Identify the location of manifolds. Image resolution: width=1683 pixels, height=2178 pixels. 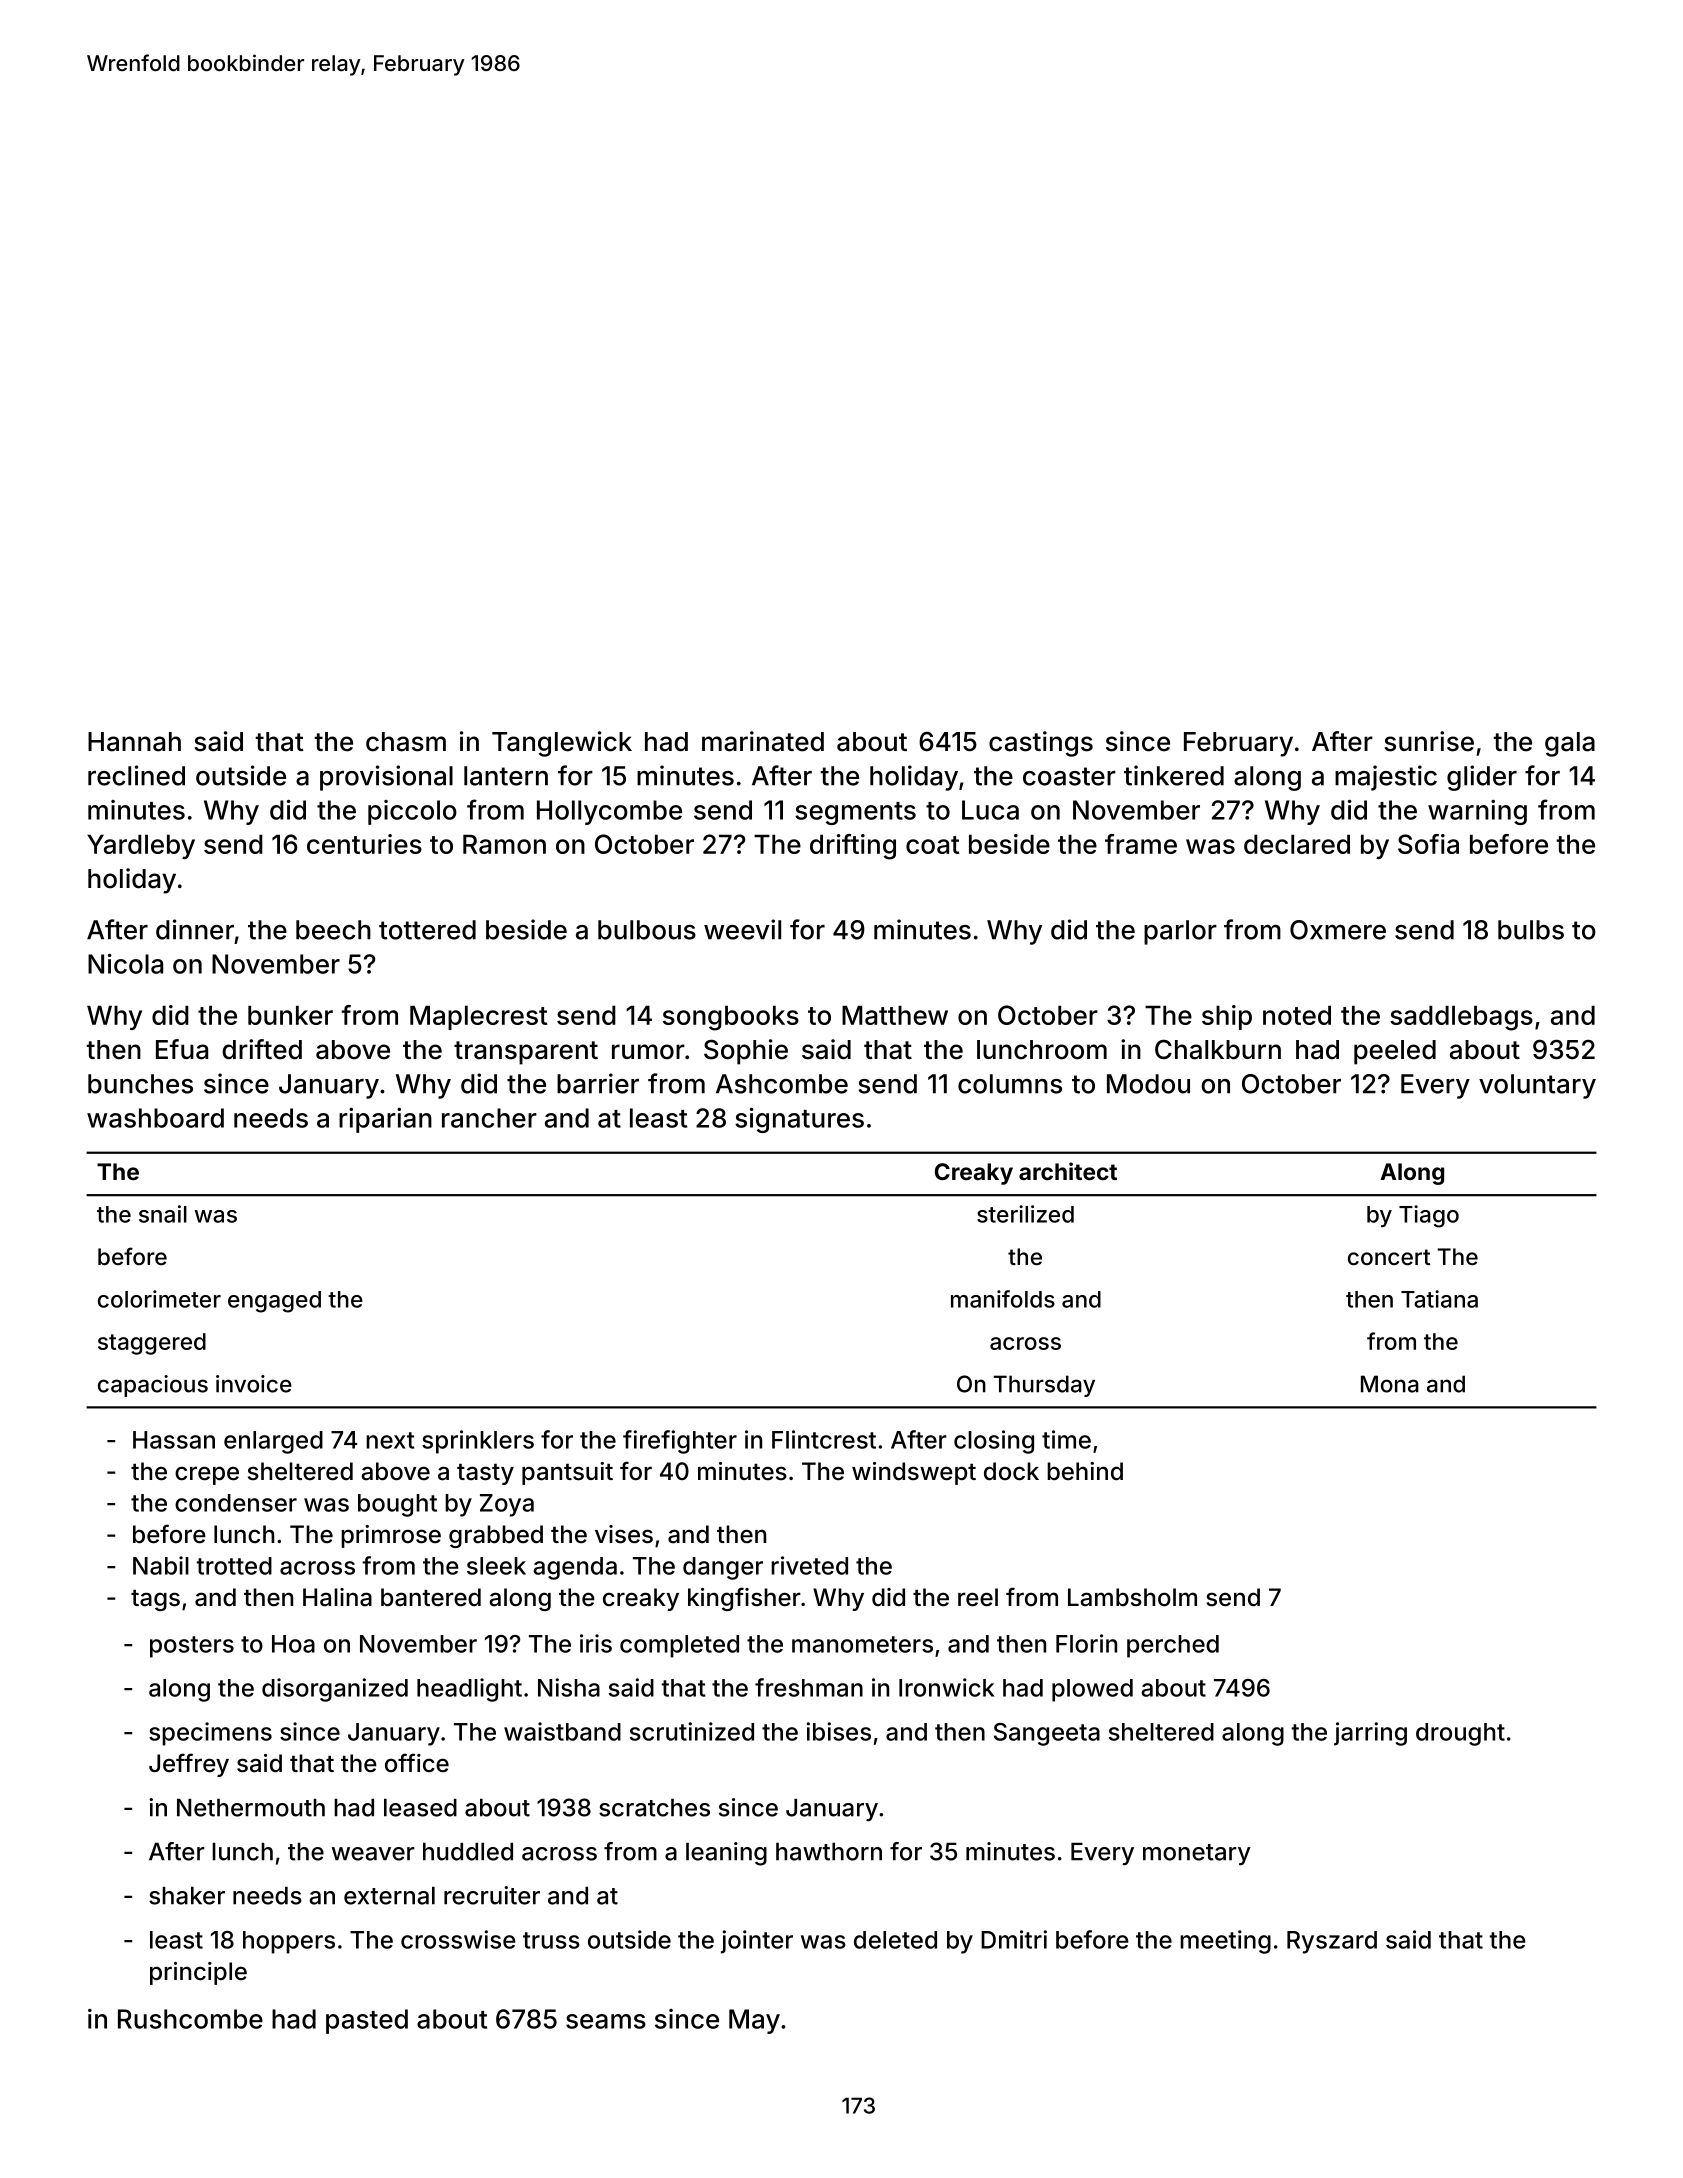
(1003, 1299).
